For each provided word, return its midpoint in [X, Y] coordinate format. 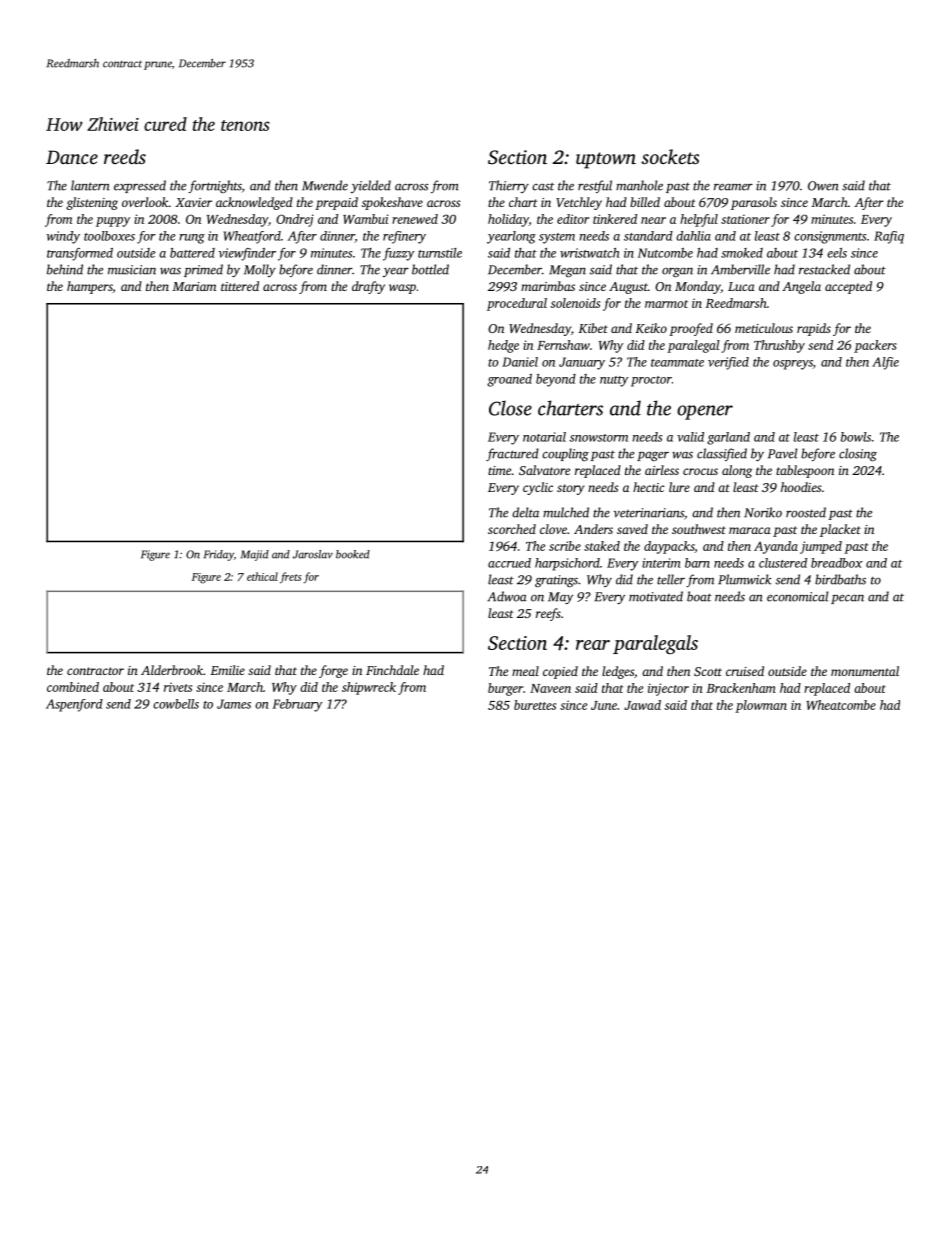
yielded [371, 186]
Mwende [325, 185]
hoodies [801, 487]
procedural [517, 304]
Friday [219, 555]
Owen [823, 186]
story [570, 489]
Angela [801, 287]
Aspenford [74, 705]
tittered [240, 286]
